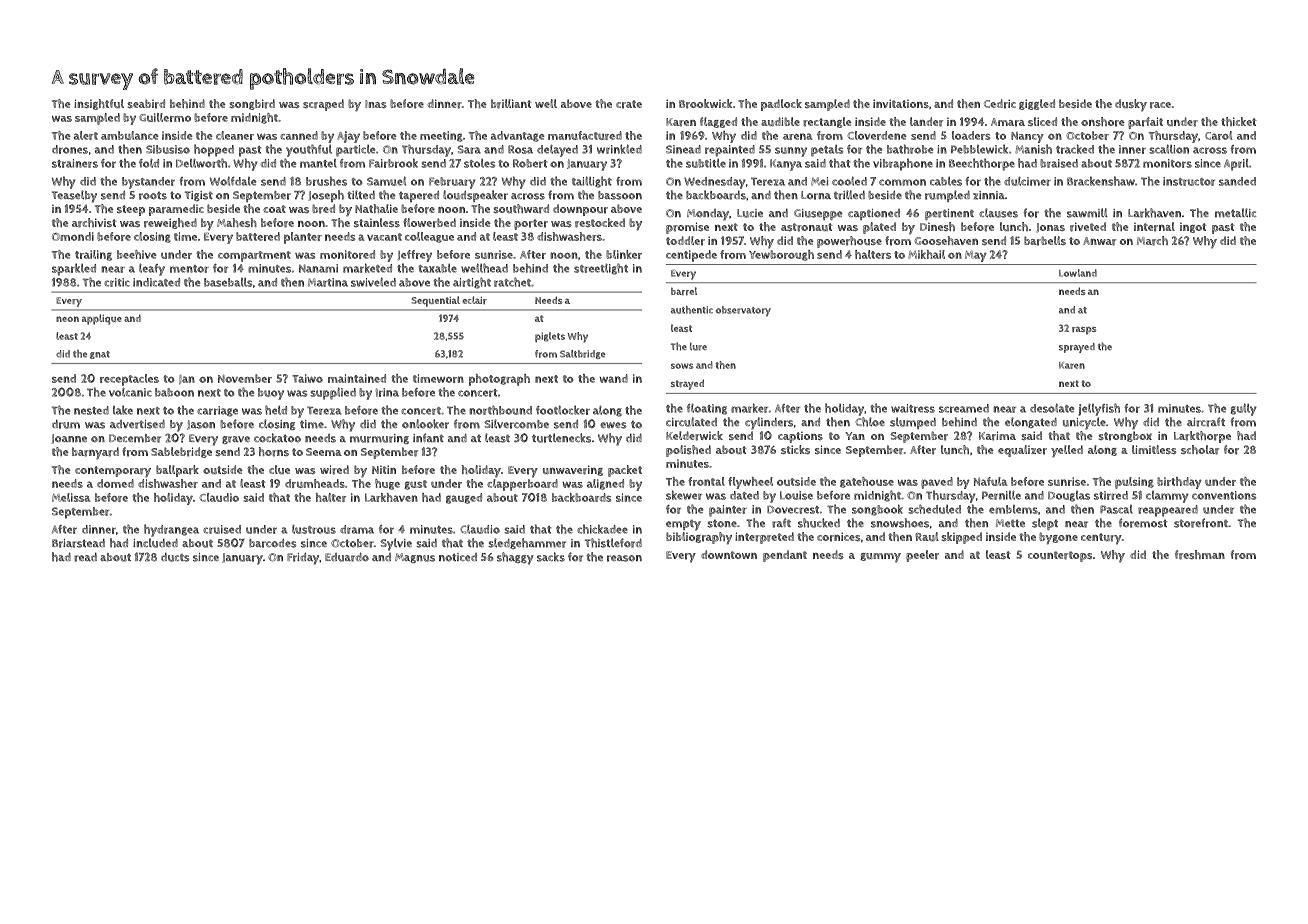  I want to click on colleague, so click(429, 237).
